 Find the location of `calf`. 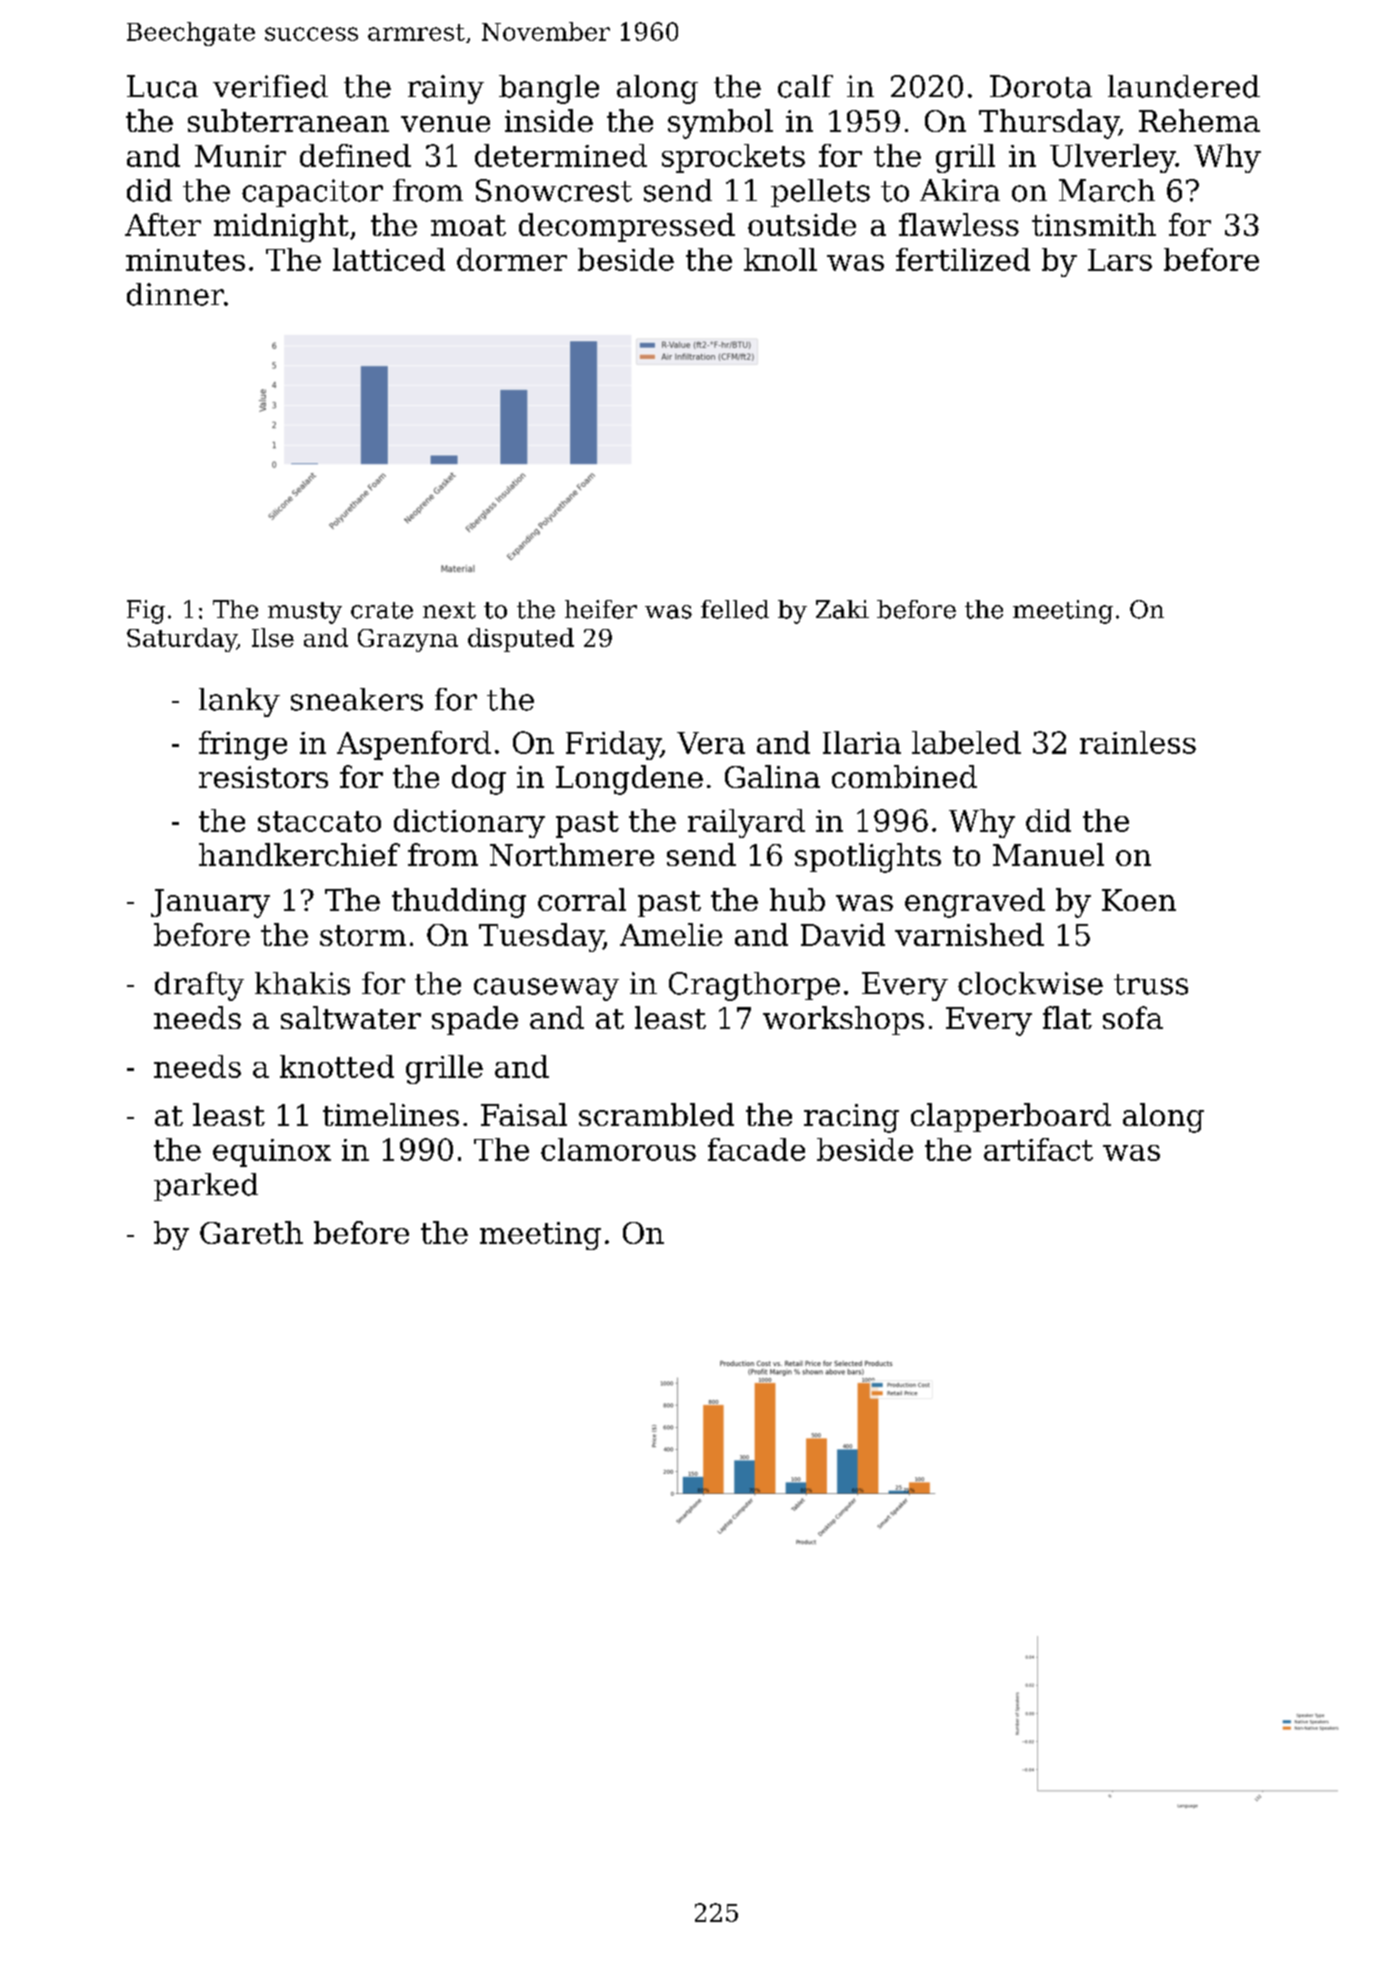

calf is located at coordinates (805, 86).
